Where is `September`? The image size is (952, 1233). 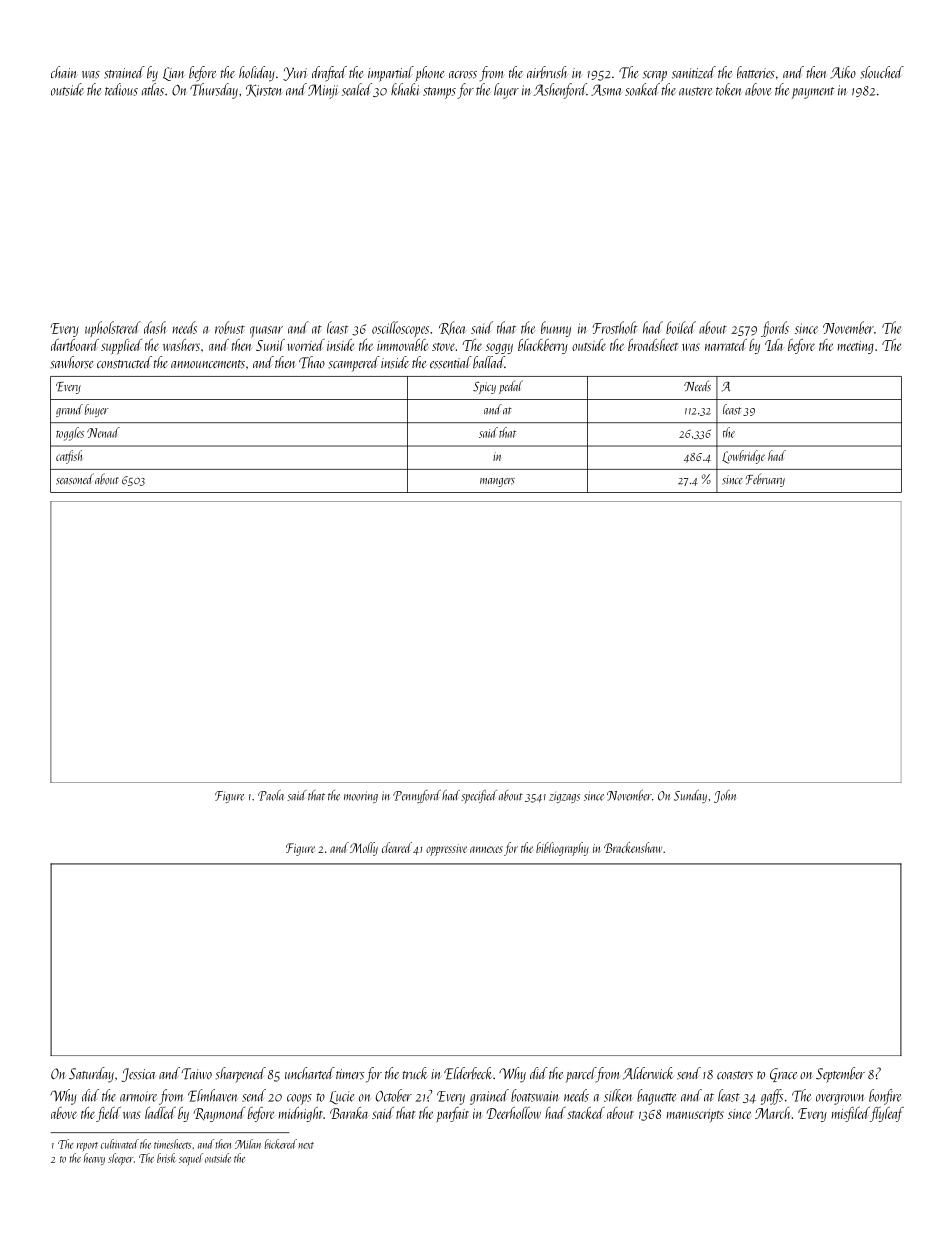
September is located at coordinates (840, 1075).
